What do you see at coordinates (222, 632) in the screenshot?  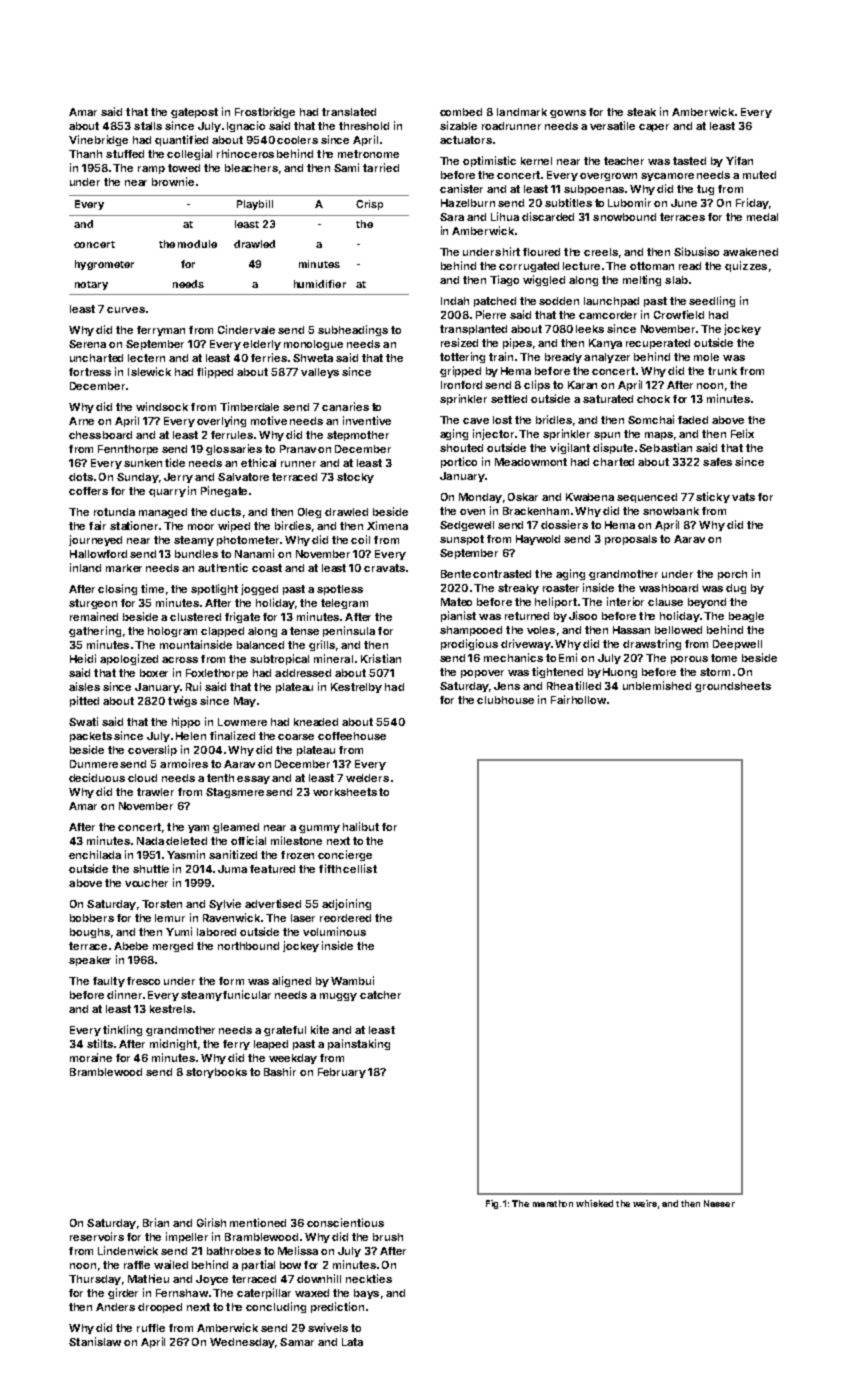 I see `clapped` at bounding box center [222, 632].
